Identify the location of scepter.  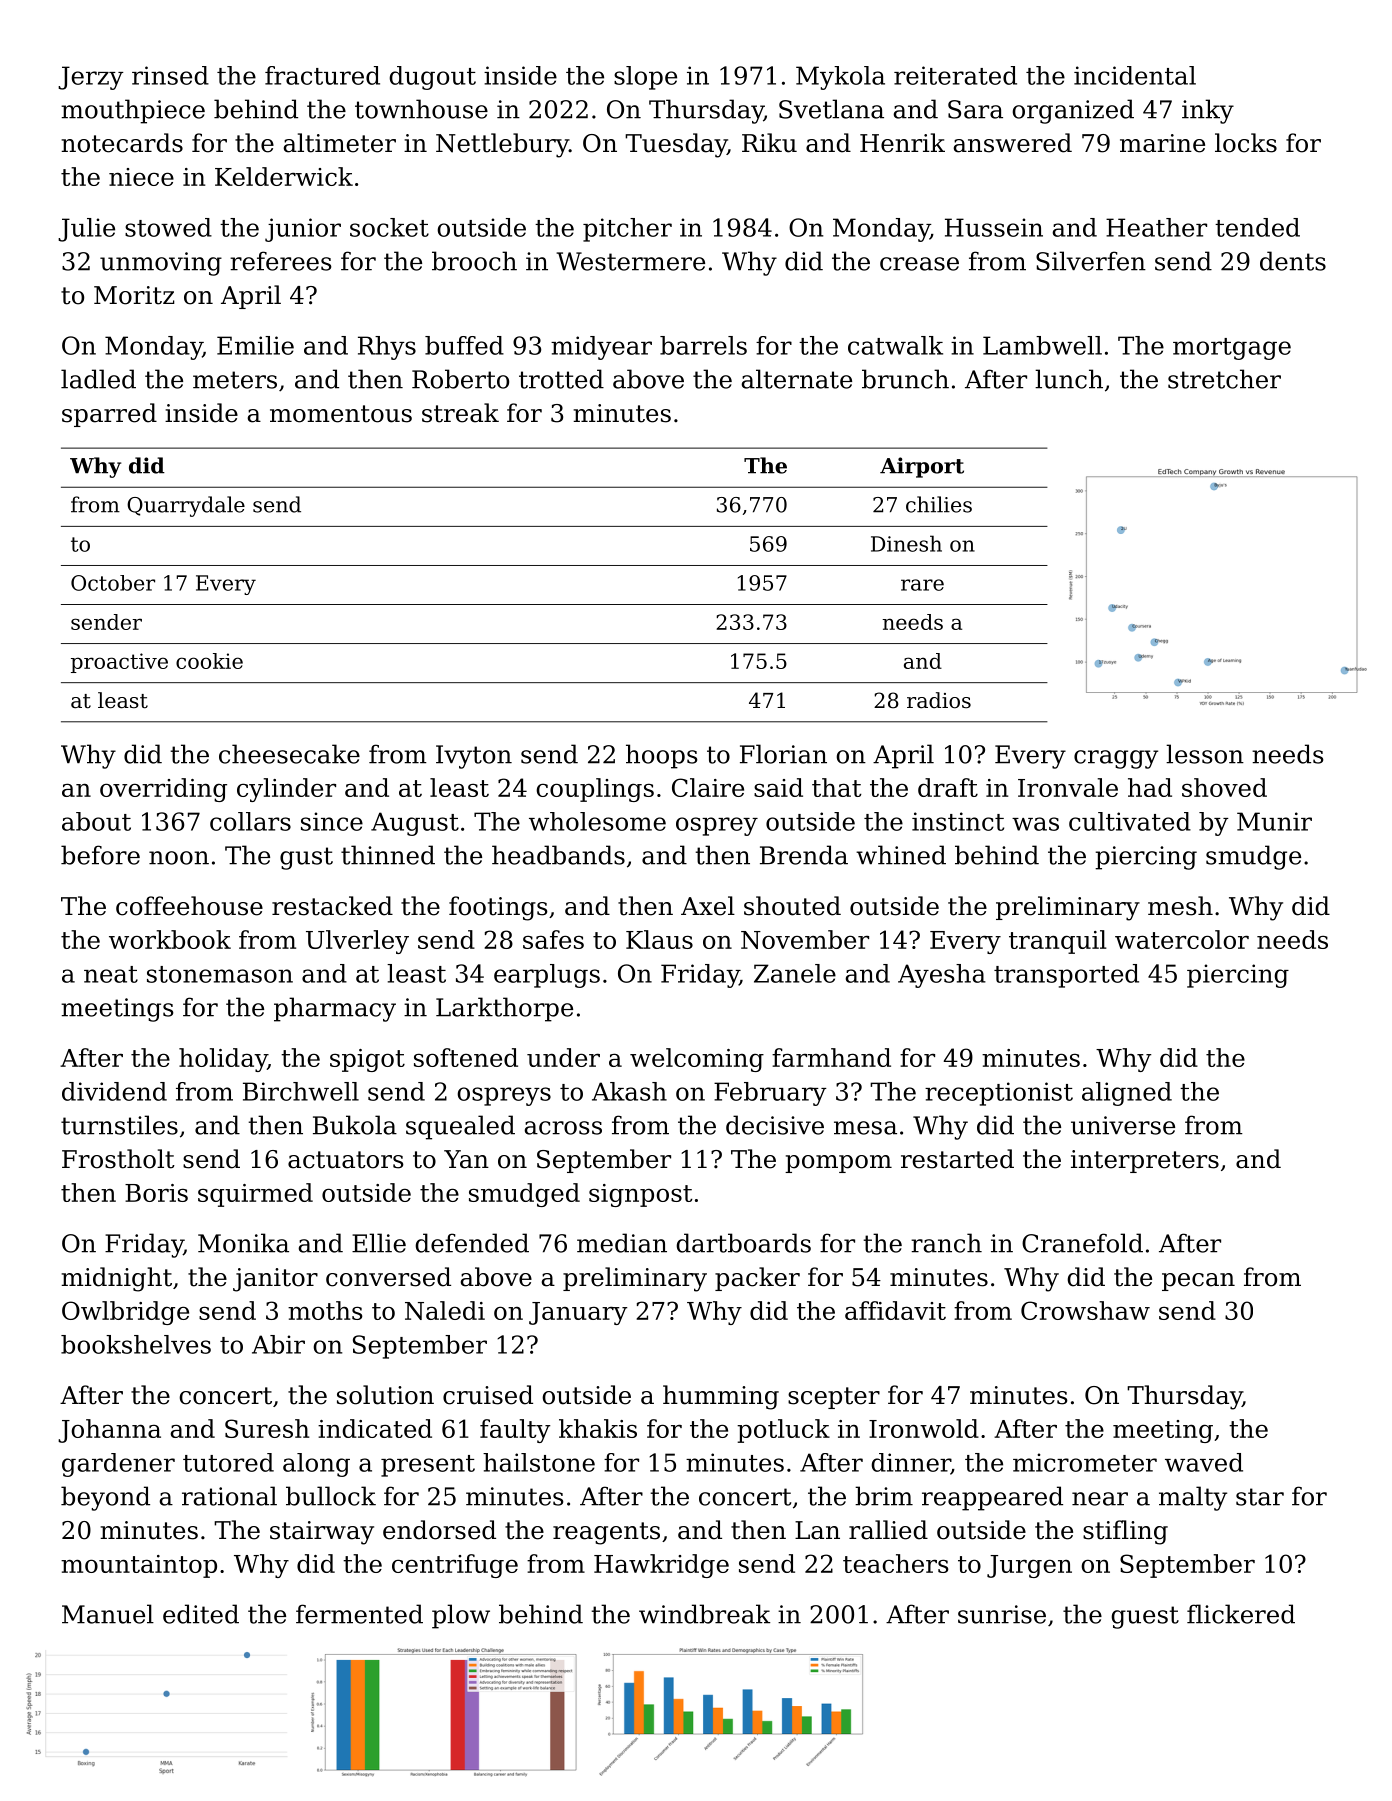
(834, 1398).
